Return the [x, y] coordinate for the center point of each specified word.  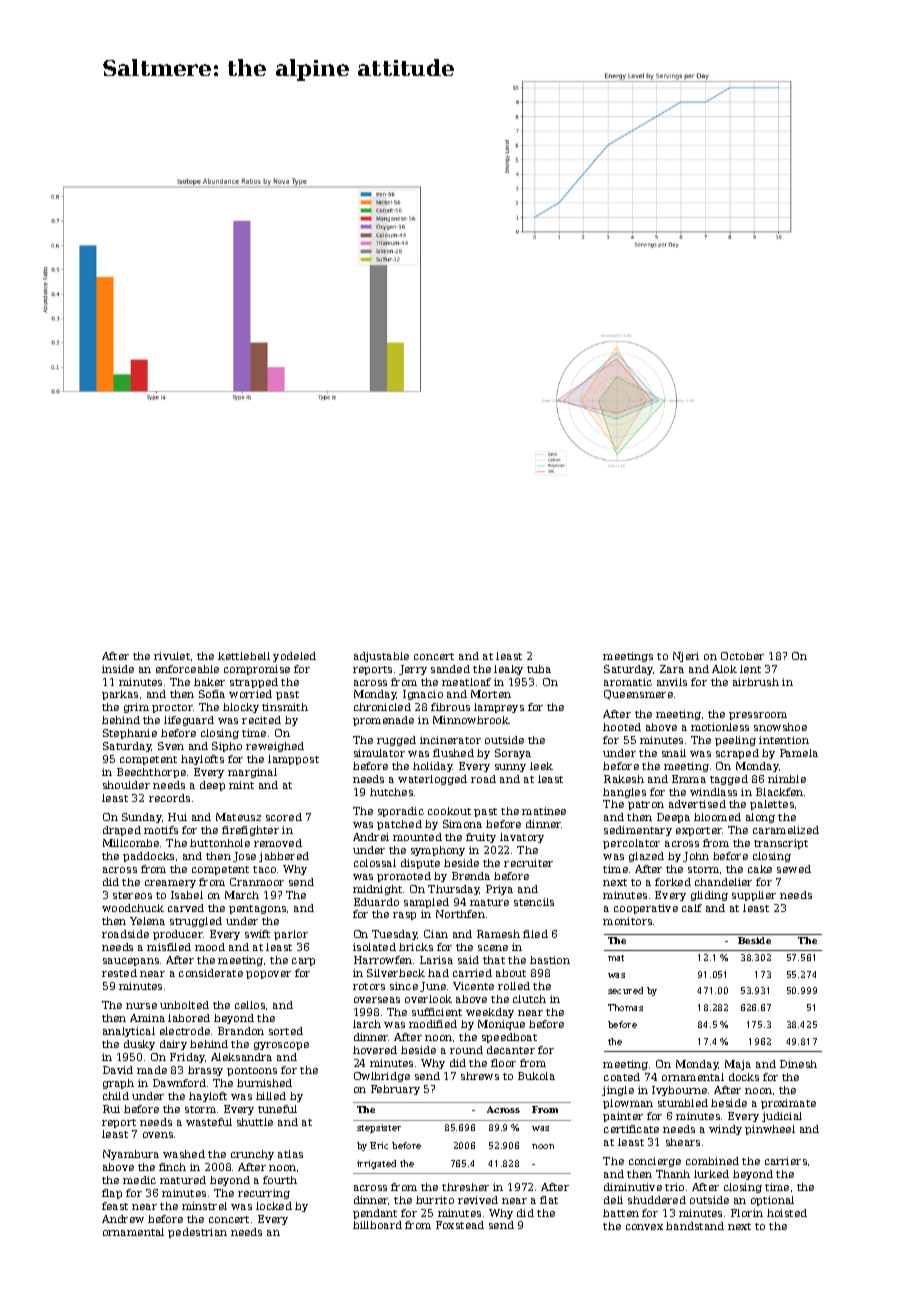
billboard [377, 1225]
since [404, 986]
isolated [374, 947]
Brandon [241, 1031]
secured [625, 990]
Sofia [212, 694]
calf [692, 908]
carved [186, 908]
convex [644, 1227]
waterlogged [432, 780]
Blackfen [779, 792]
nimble [787, 779]
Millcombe [131, 843]
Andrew [123, 1219]
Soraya [513, 754]
